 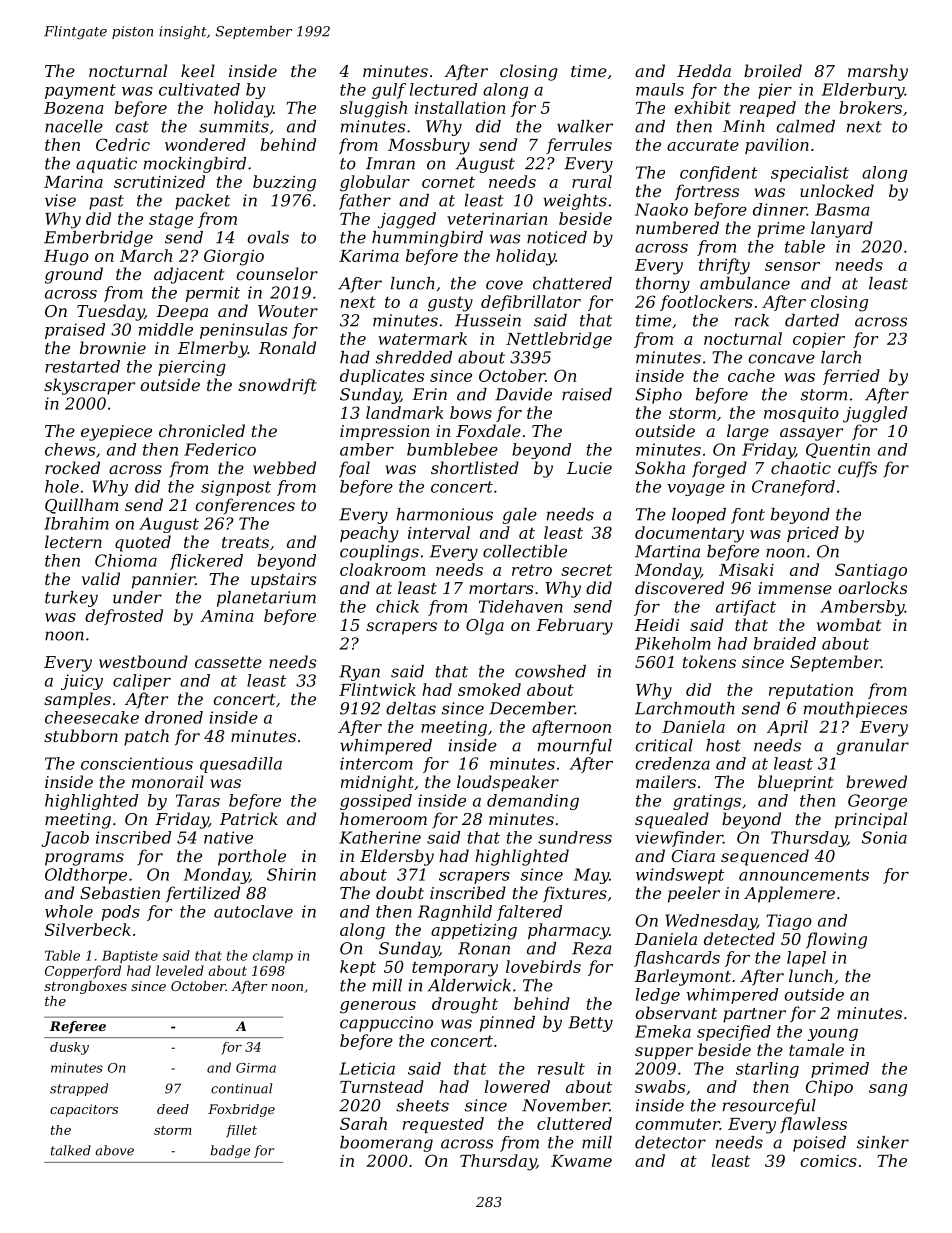 I want to click on bumblebee, so click(x=452, y=449).
